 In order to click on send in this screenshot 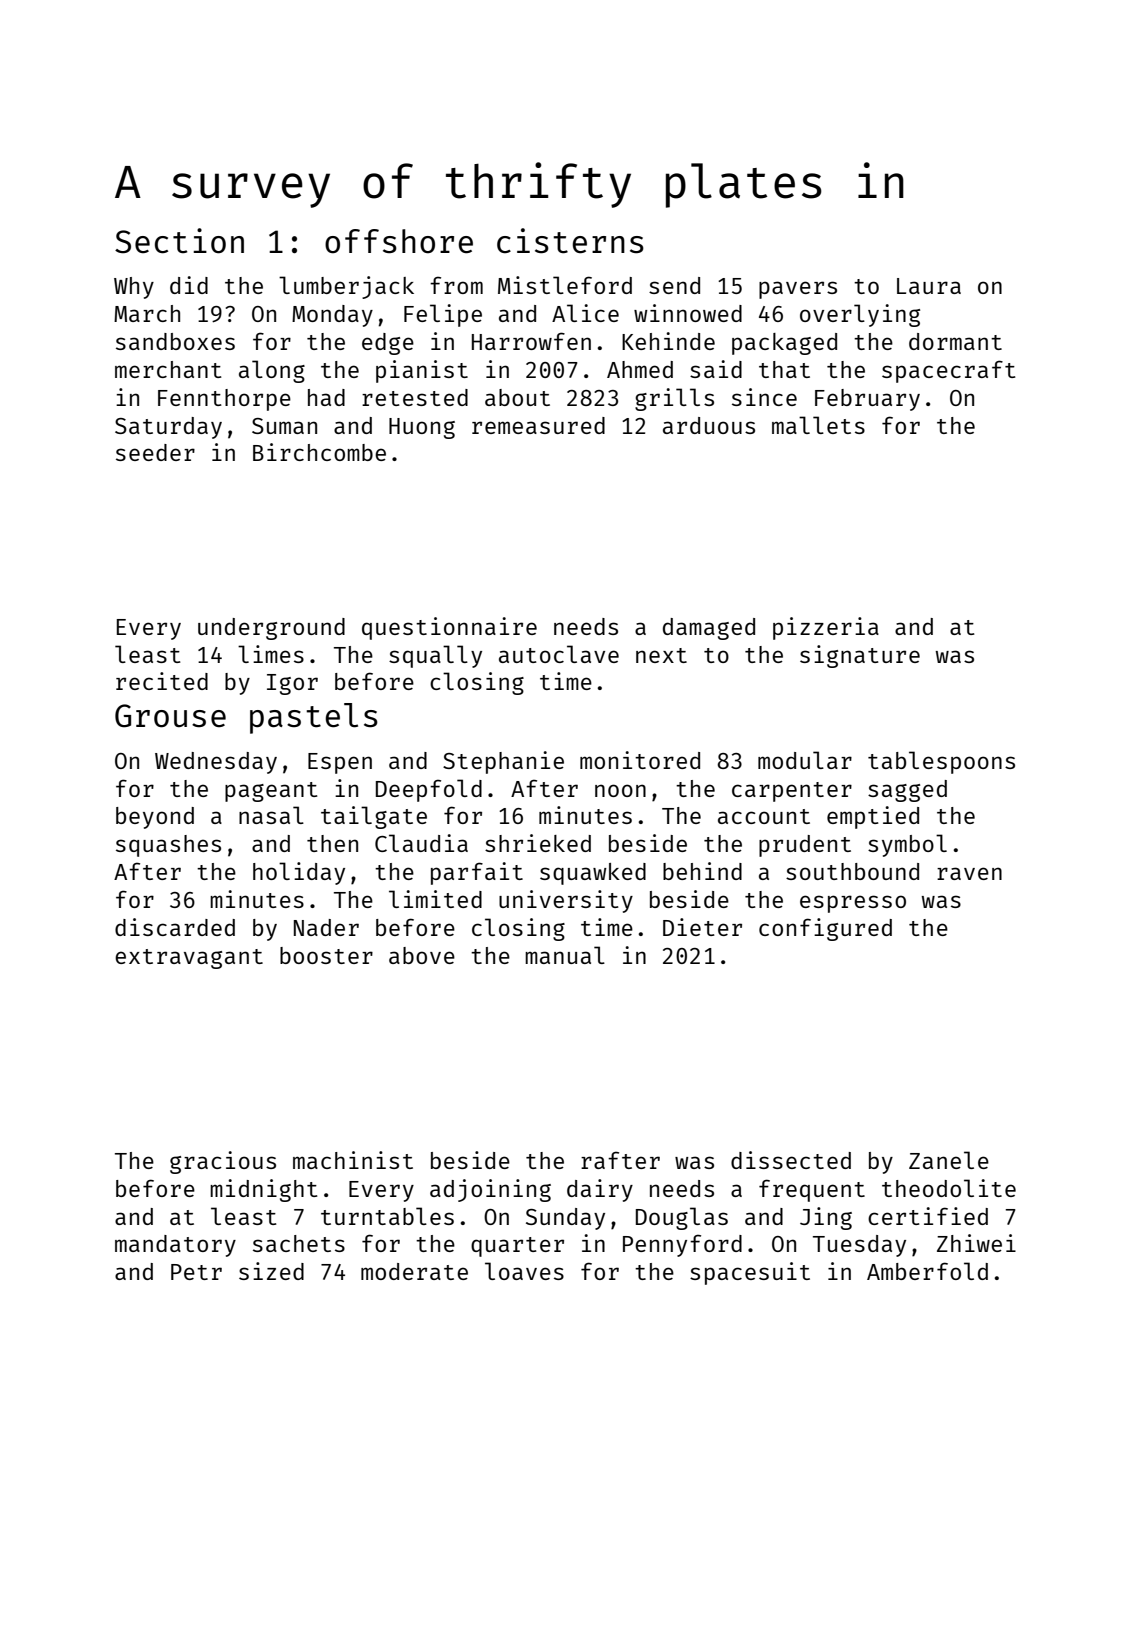, I will do `click(674, 285)`.
